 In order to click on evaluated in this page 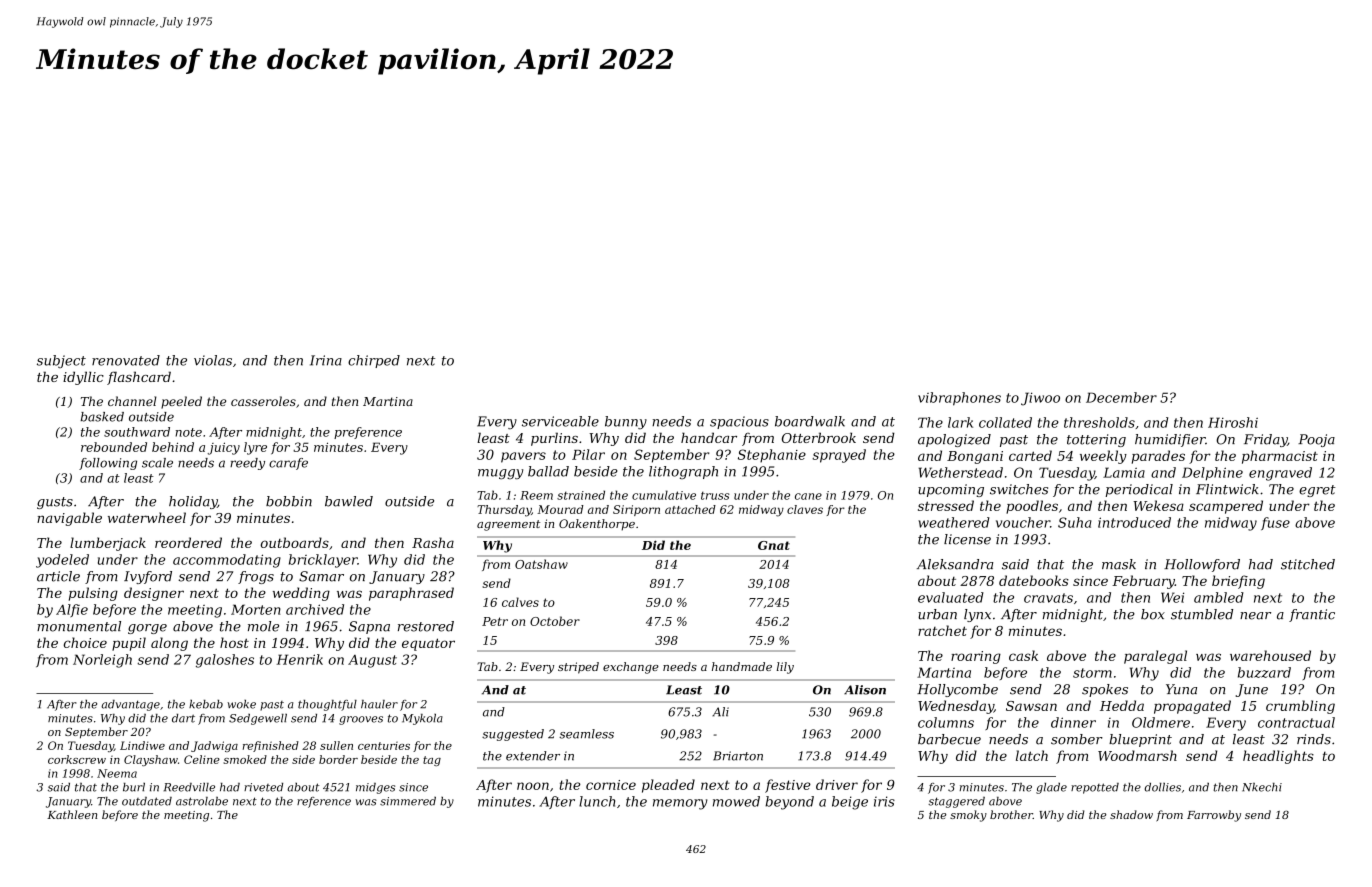, I will do `click(951, 597)`.
